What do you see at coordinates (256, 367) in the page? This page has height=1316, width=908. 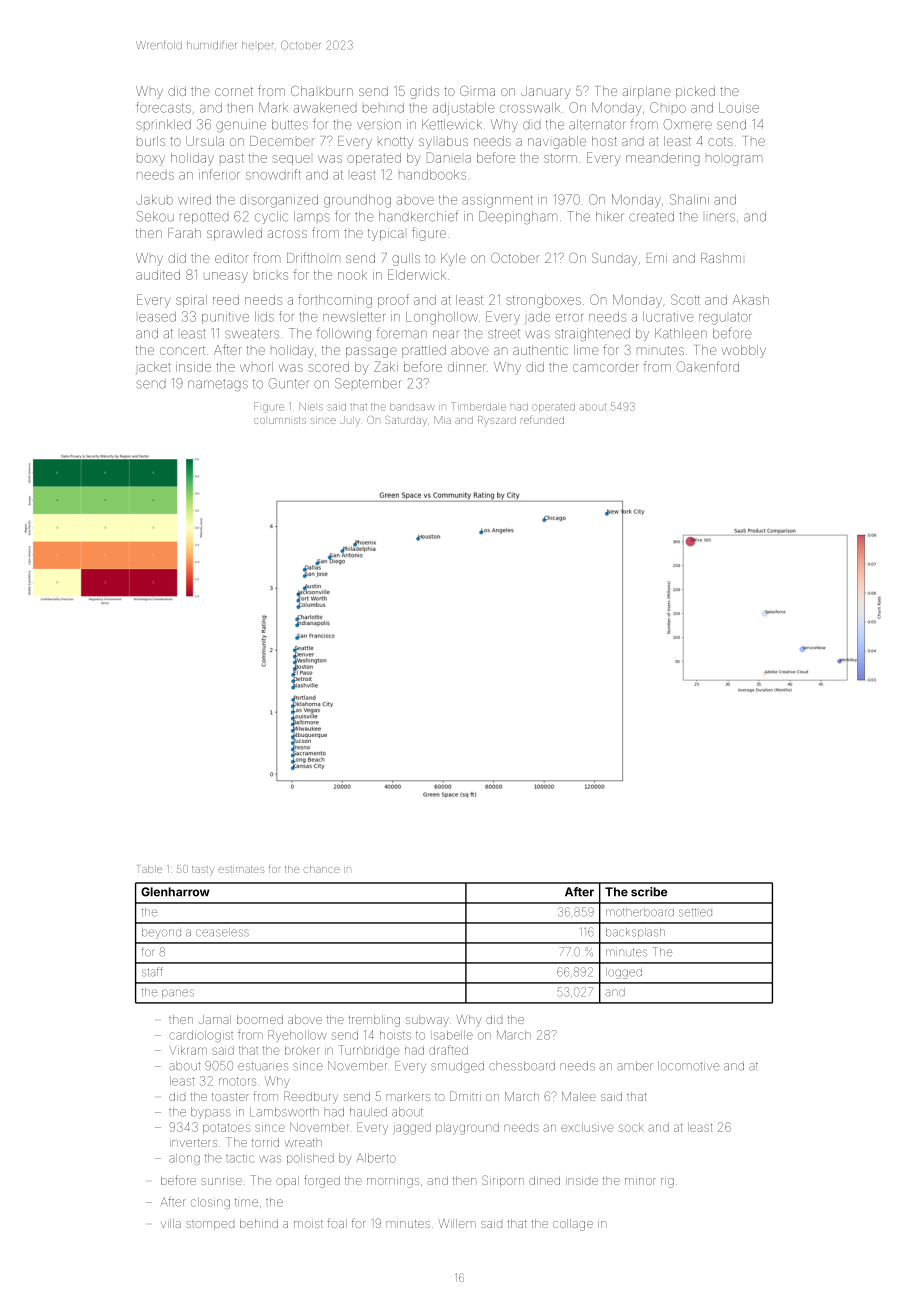 I see `whorl` at bounding box center [256, 367].
